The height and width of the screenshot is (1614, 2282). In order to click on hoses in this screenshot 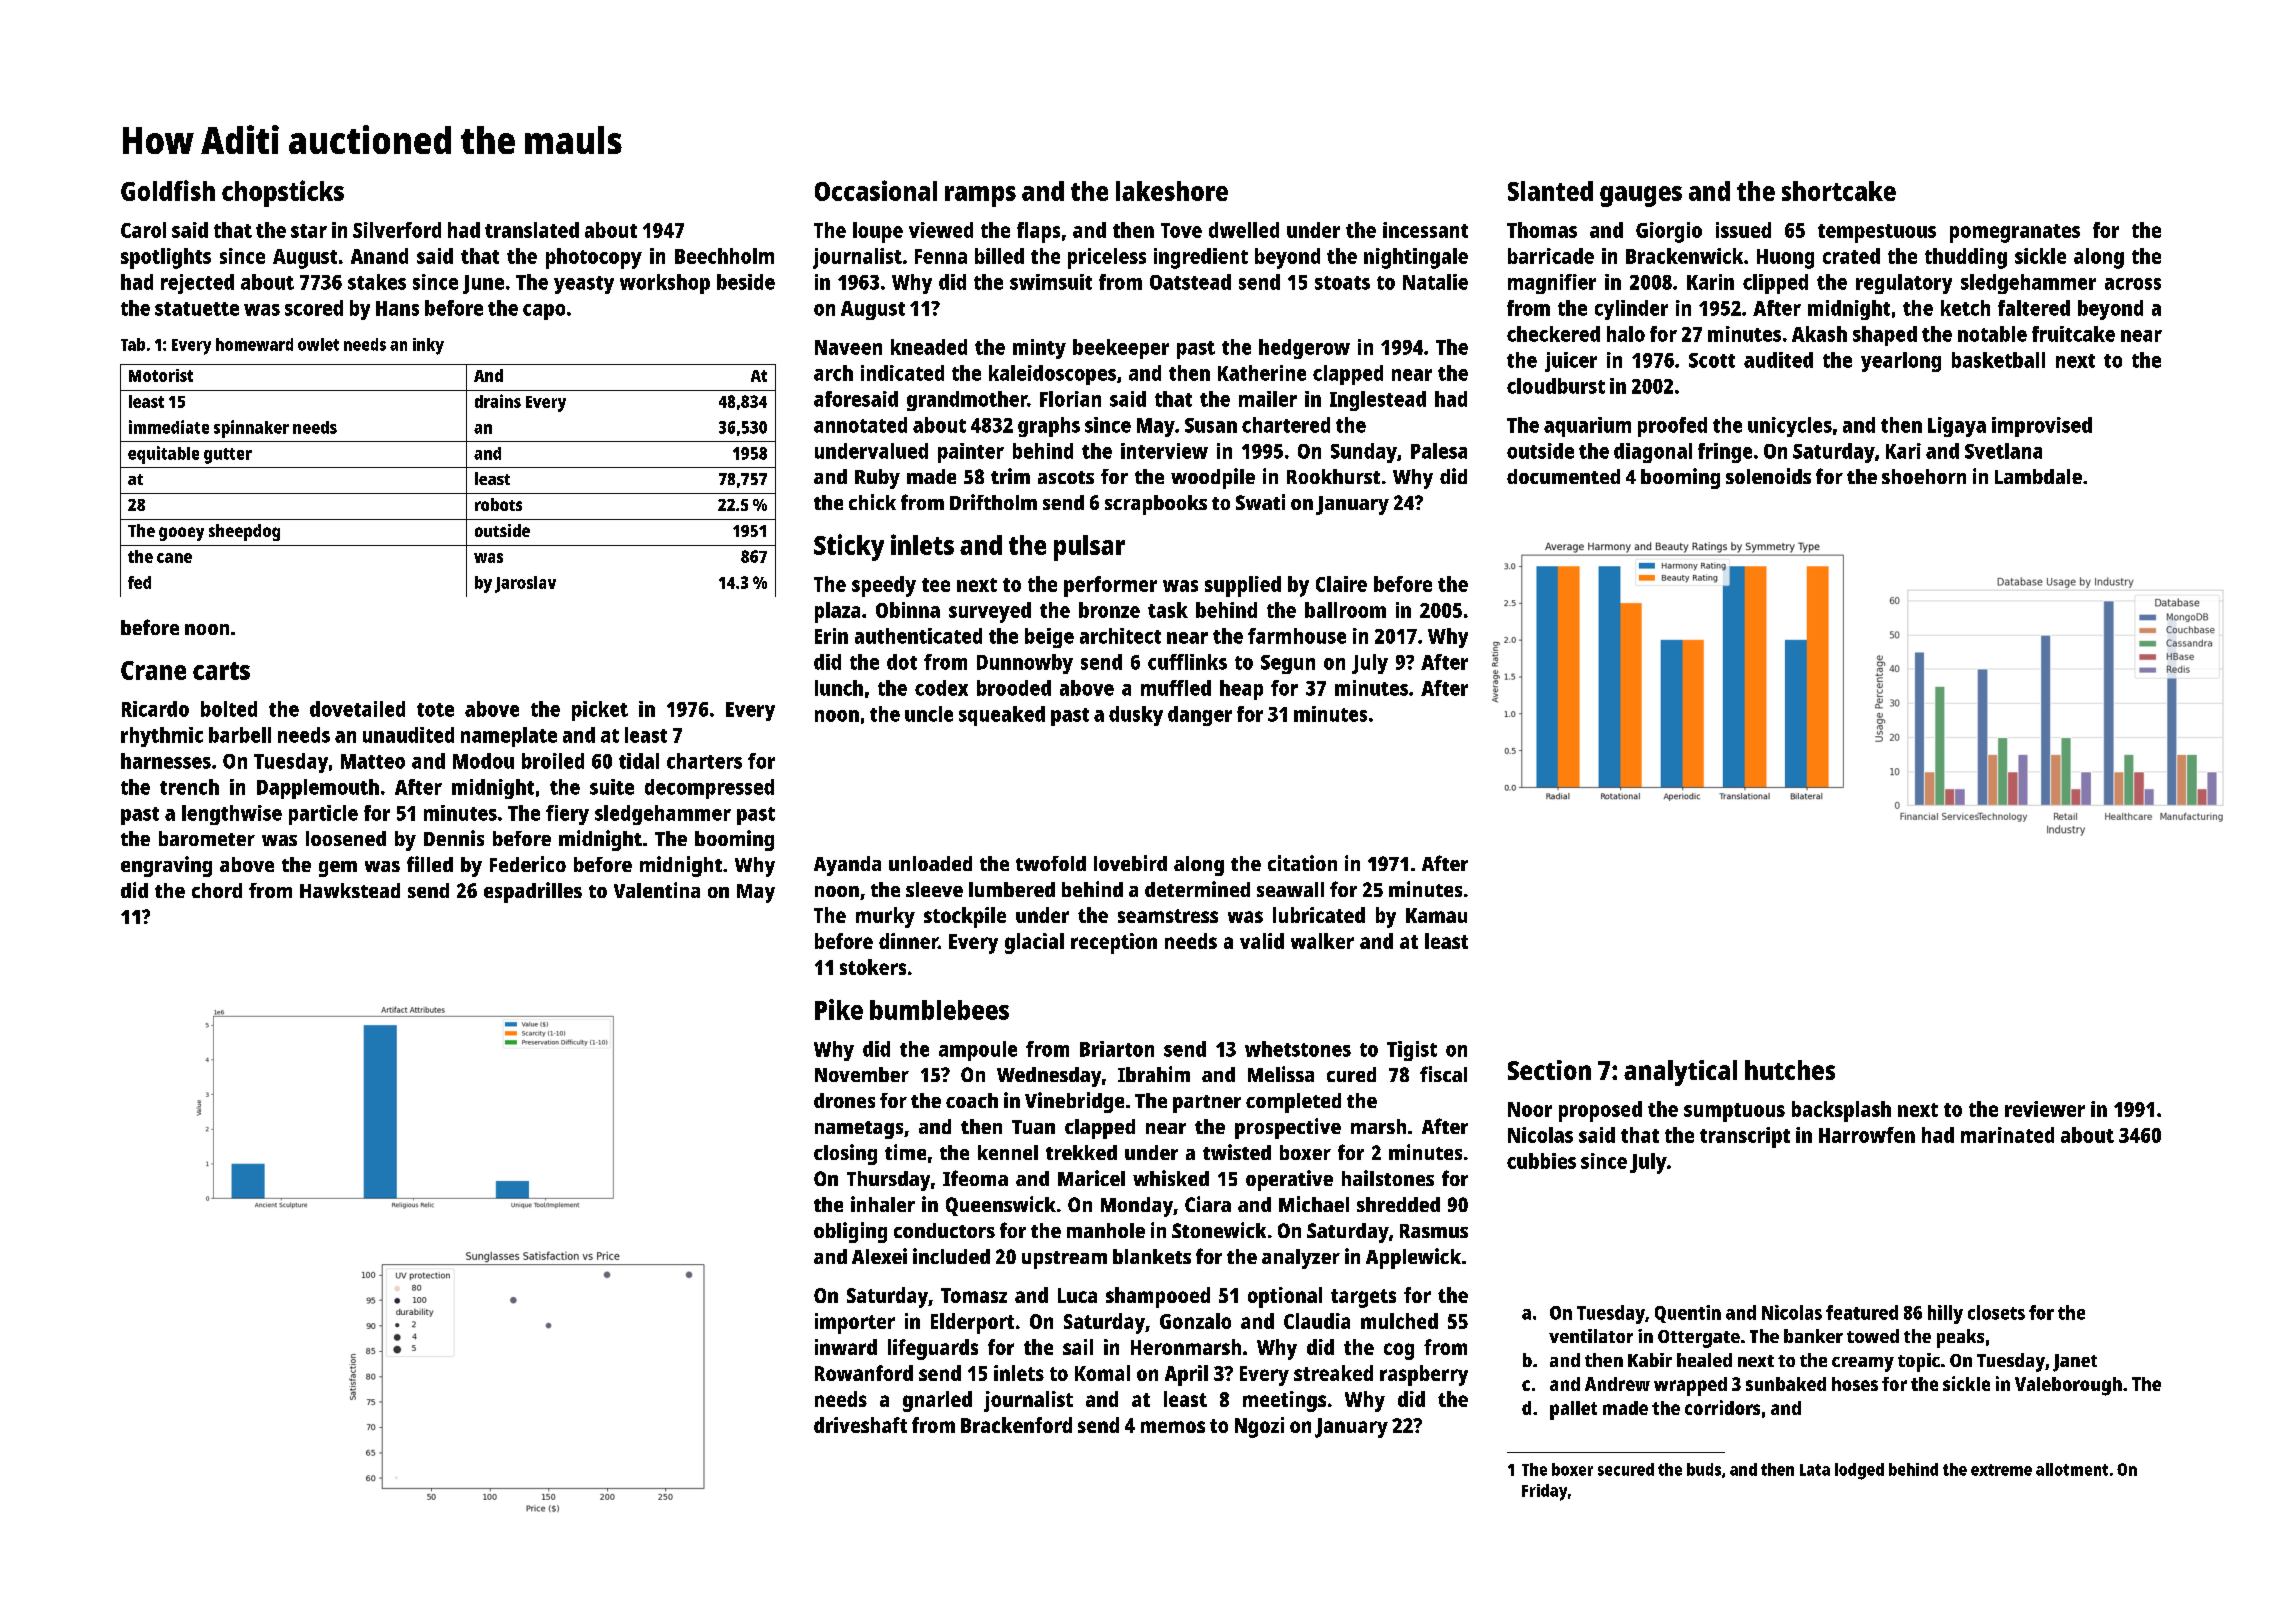, I will do `click(1855, 1384)`.
